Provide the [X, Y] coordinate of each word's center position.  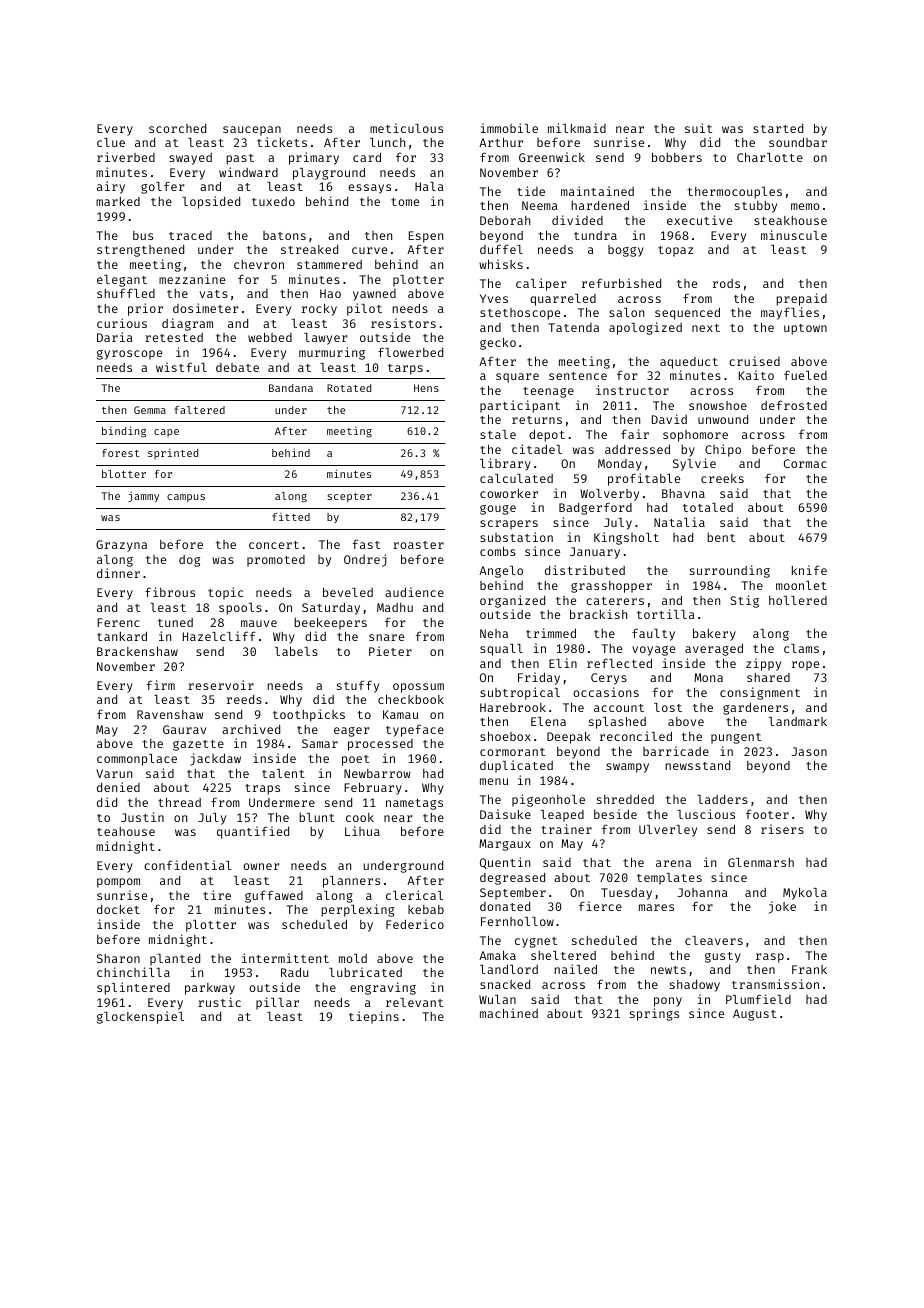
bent [721, 537]
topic [225, 593]
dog [189, 561]
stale [498, 434]
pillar [277, 1003]
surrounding [730, 571]
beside [615, 814]
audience [414, 592]
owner [261, 866]
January [595, 553]
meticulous [406, 128]
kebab [426, 909]
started [778, 128]
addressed [637, 449]
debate [237, 367]
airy [111, 187]
